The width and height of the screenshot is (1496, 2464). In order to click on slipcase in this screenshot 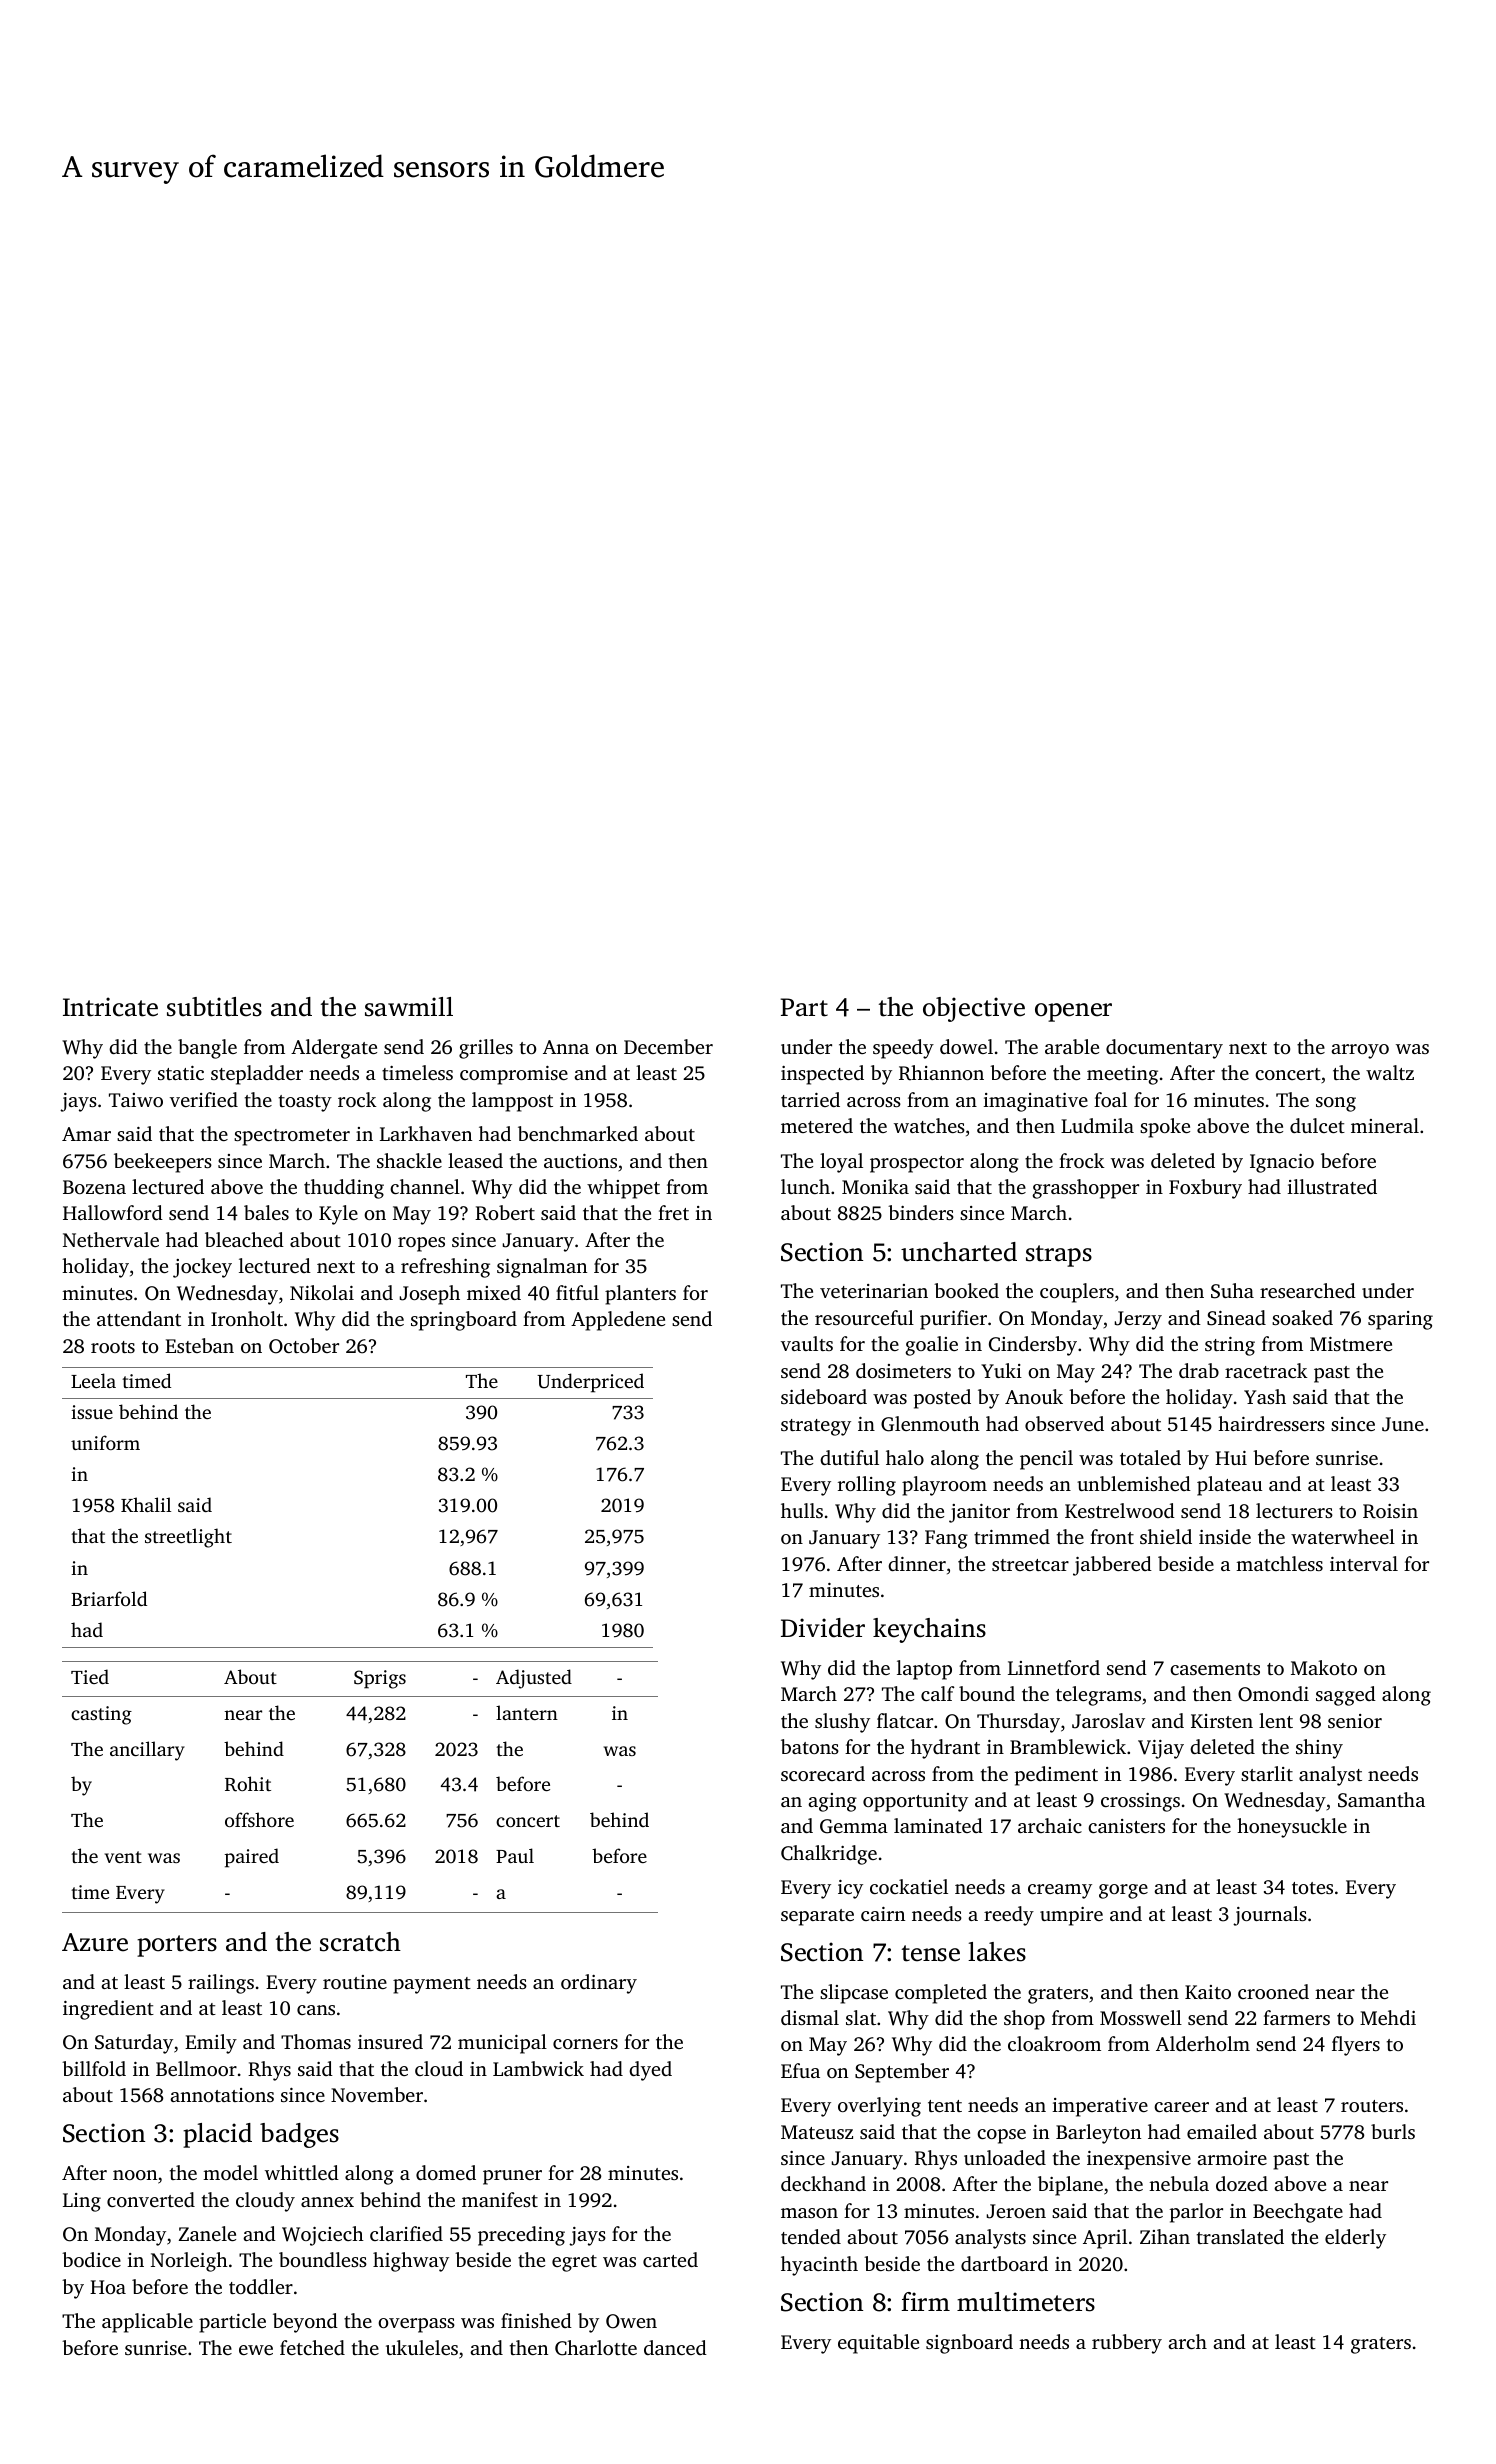, I will do `click(854, 1994)`.
